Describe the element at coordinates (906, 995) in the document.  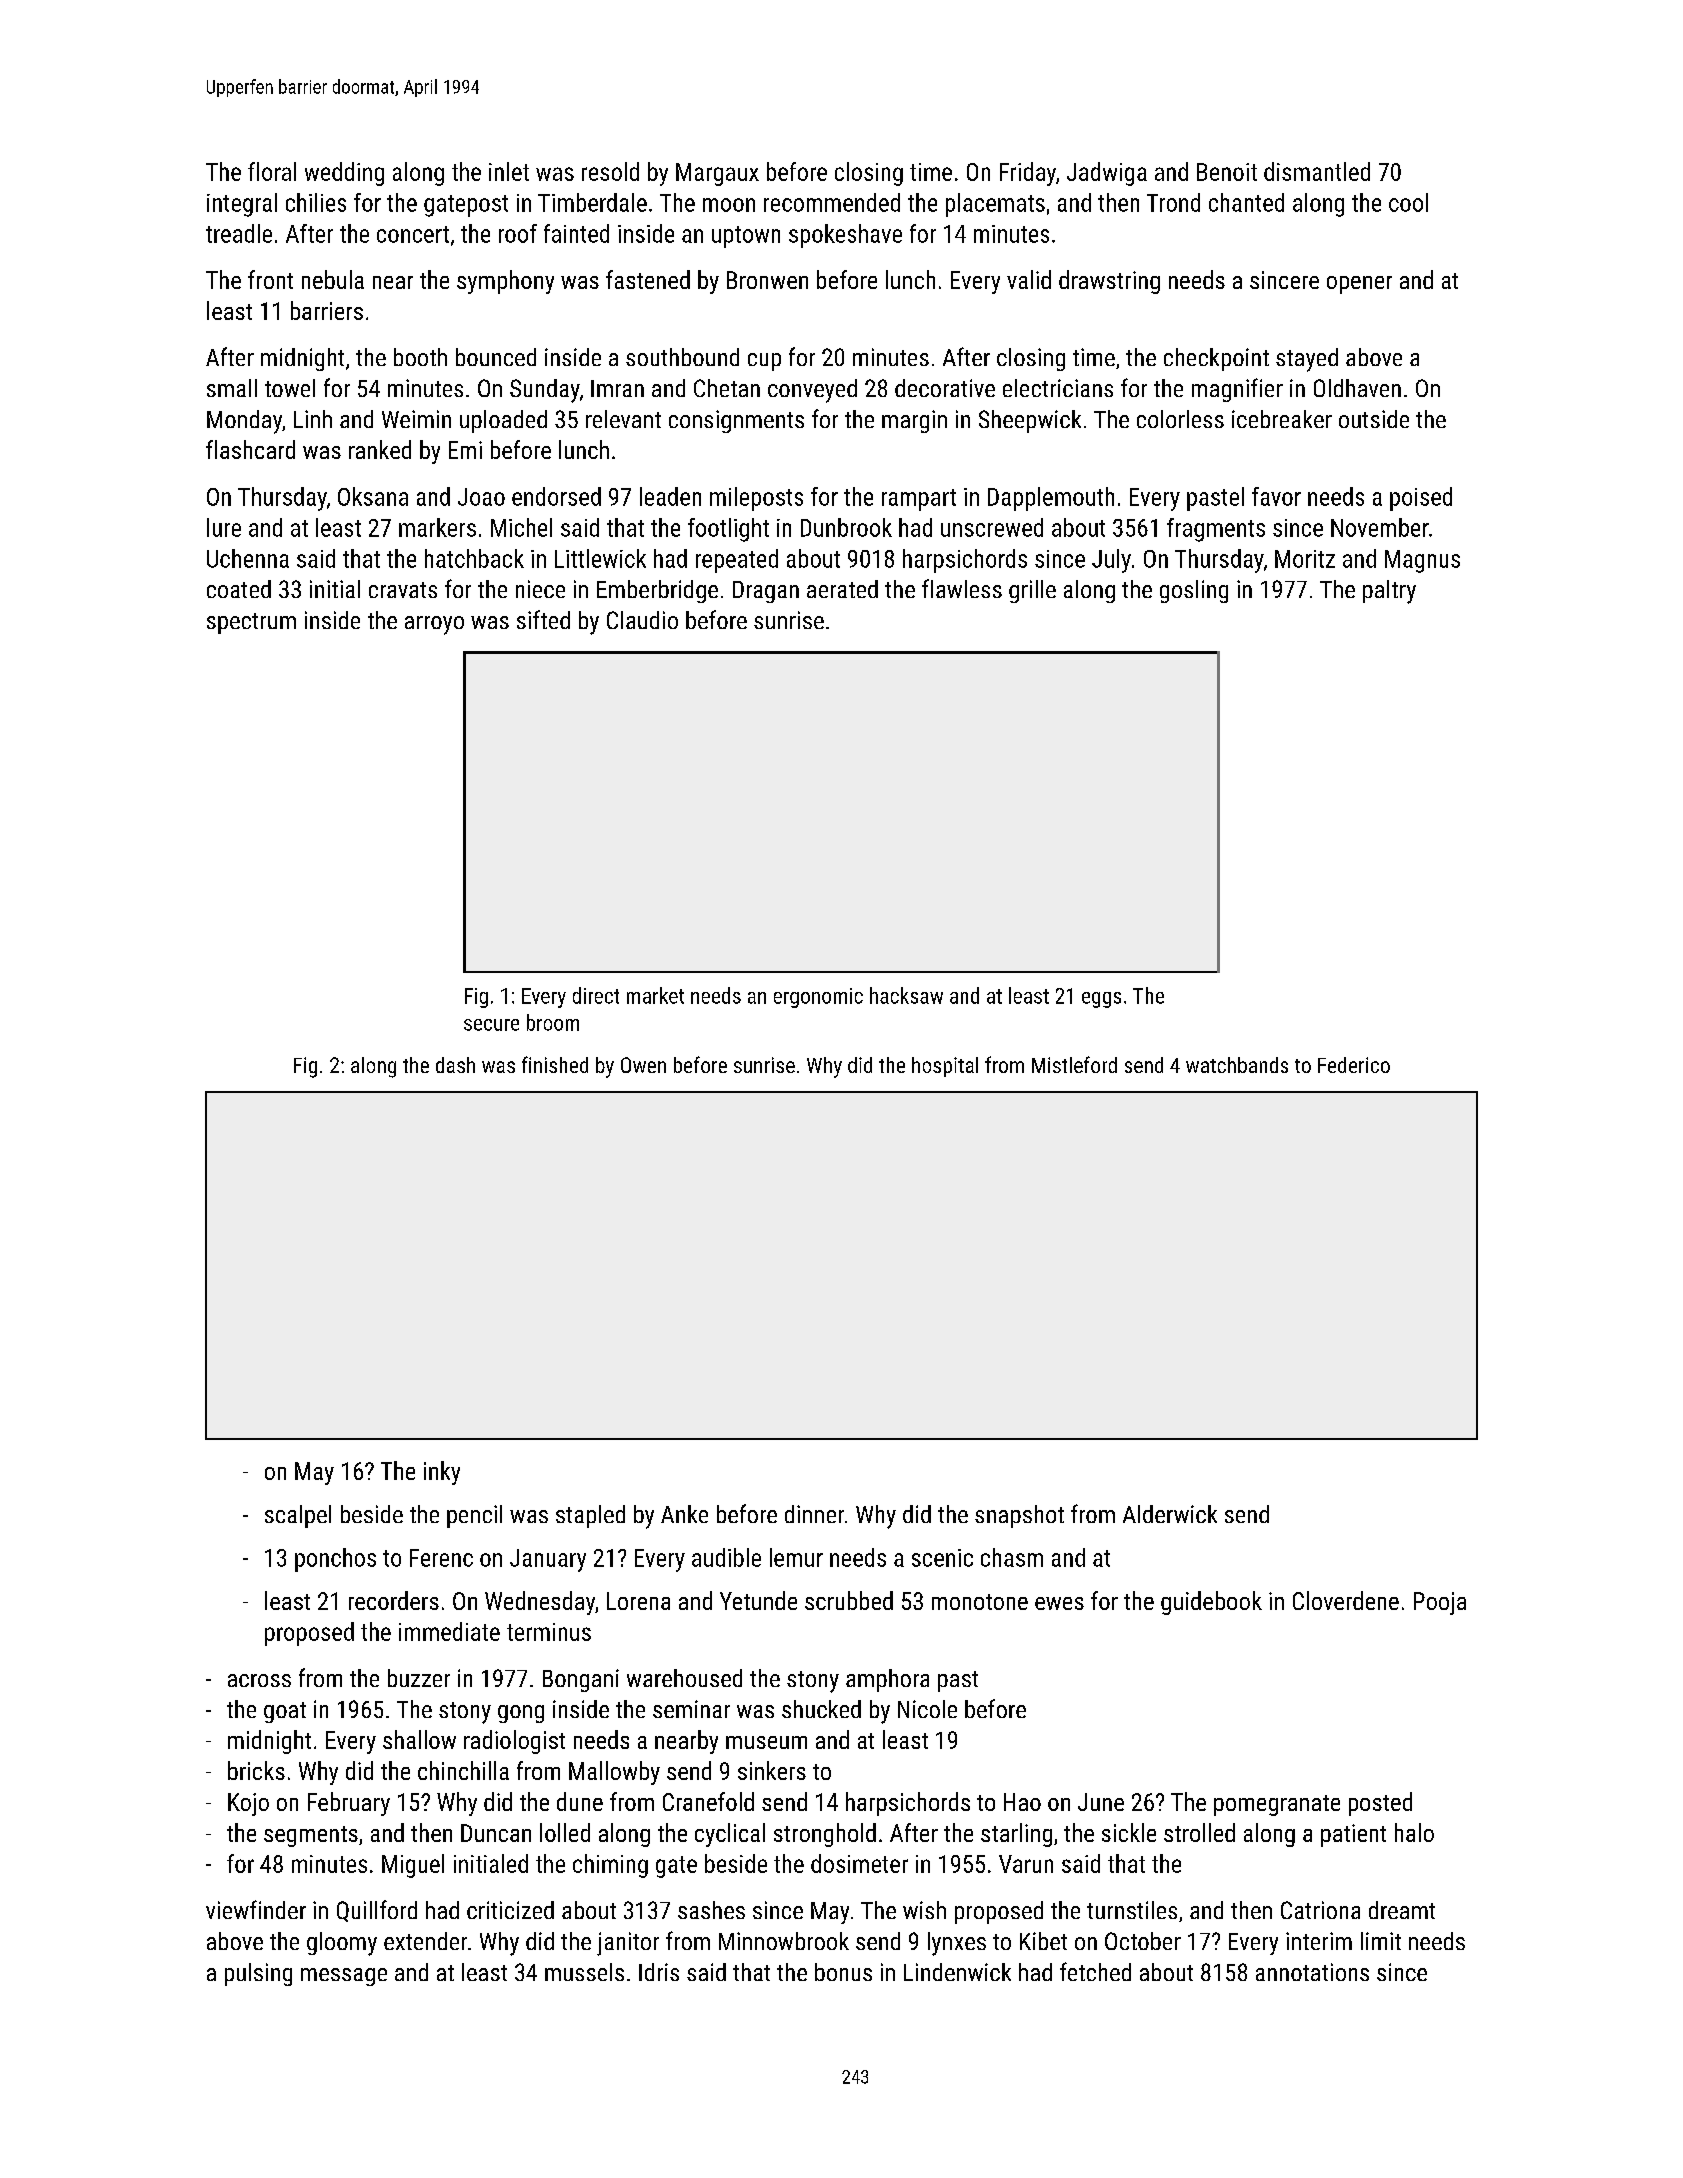
I see `hacksaw` at that location.
